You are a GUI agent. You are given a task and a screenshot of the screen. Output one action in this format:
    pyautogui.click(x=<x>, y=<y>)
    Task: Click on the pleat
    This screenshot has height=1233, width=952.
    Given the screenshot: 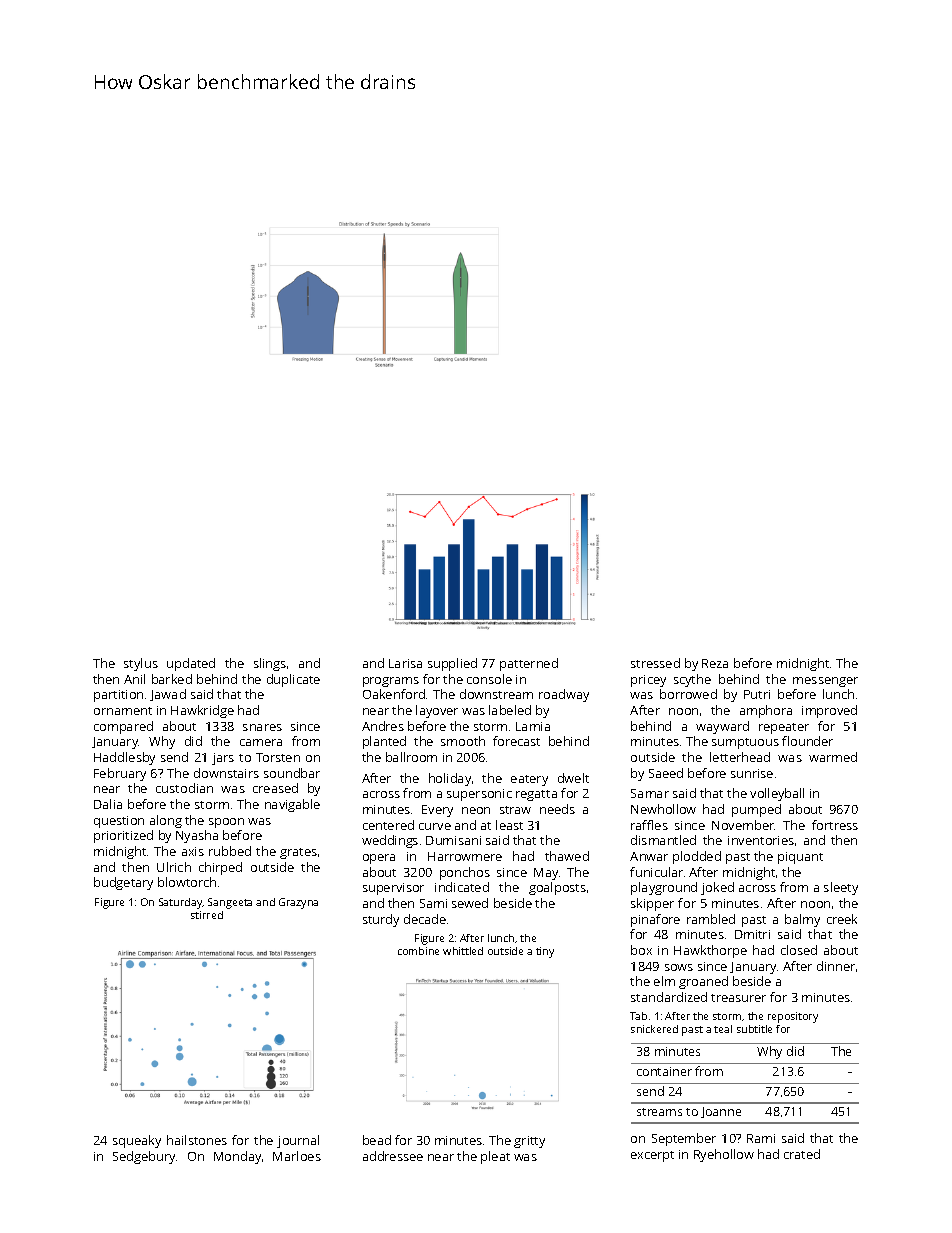 What is the action you would take?
    pyautogui.click(x=495, y=1157)
